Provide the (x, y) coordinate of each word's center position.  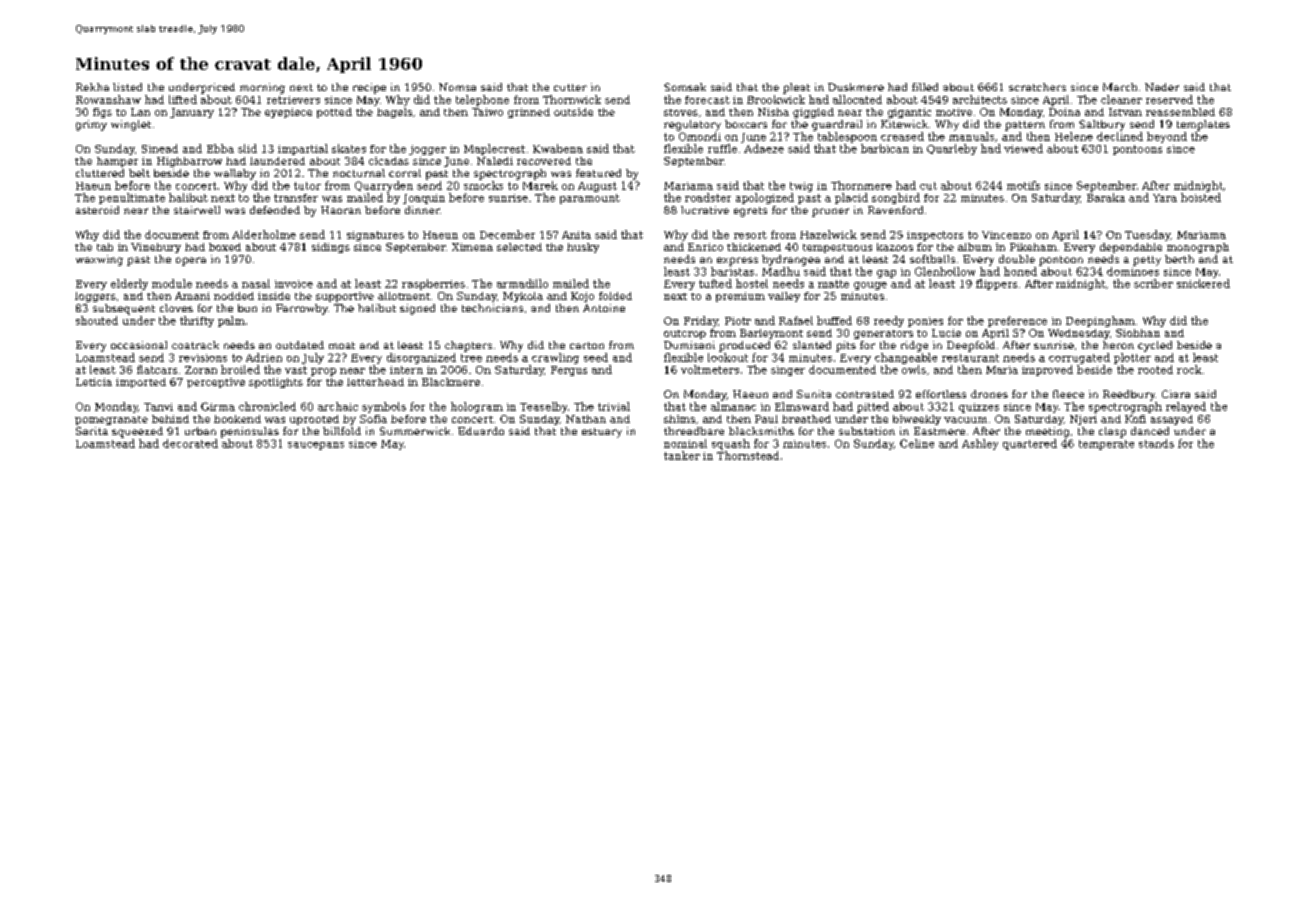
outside (573, 112)
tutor (307, 186)
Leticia (94, 382)
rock (1189, 369)
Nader (1162, 87)
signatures (375, 236)
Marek (540, 185)
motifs (1023, 185)
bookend (237, 419)
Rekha (92, 87)
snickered (1203, 283)
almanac (733, 406)
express (737, 261)
